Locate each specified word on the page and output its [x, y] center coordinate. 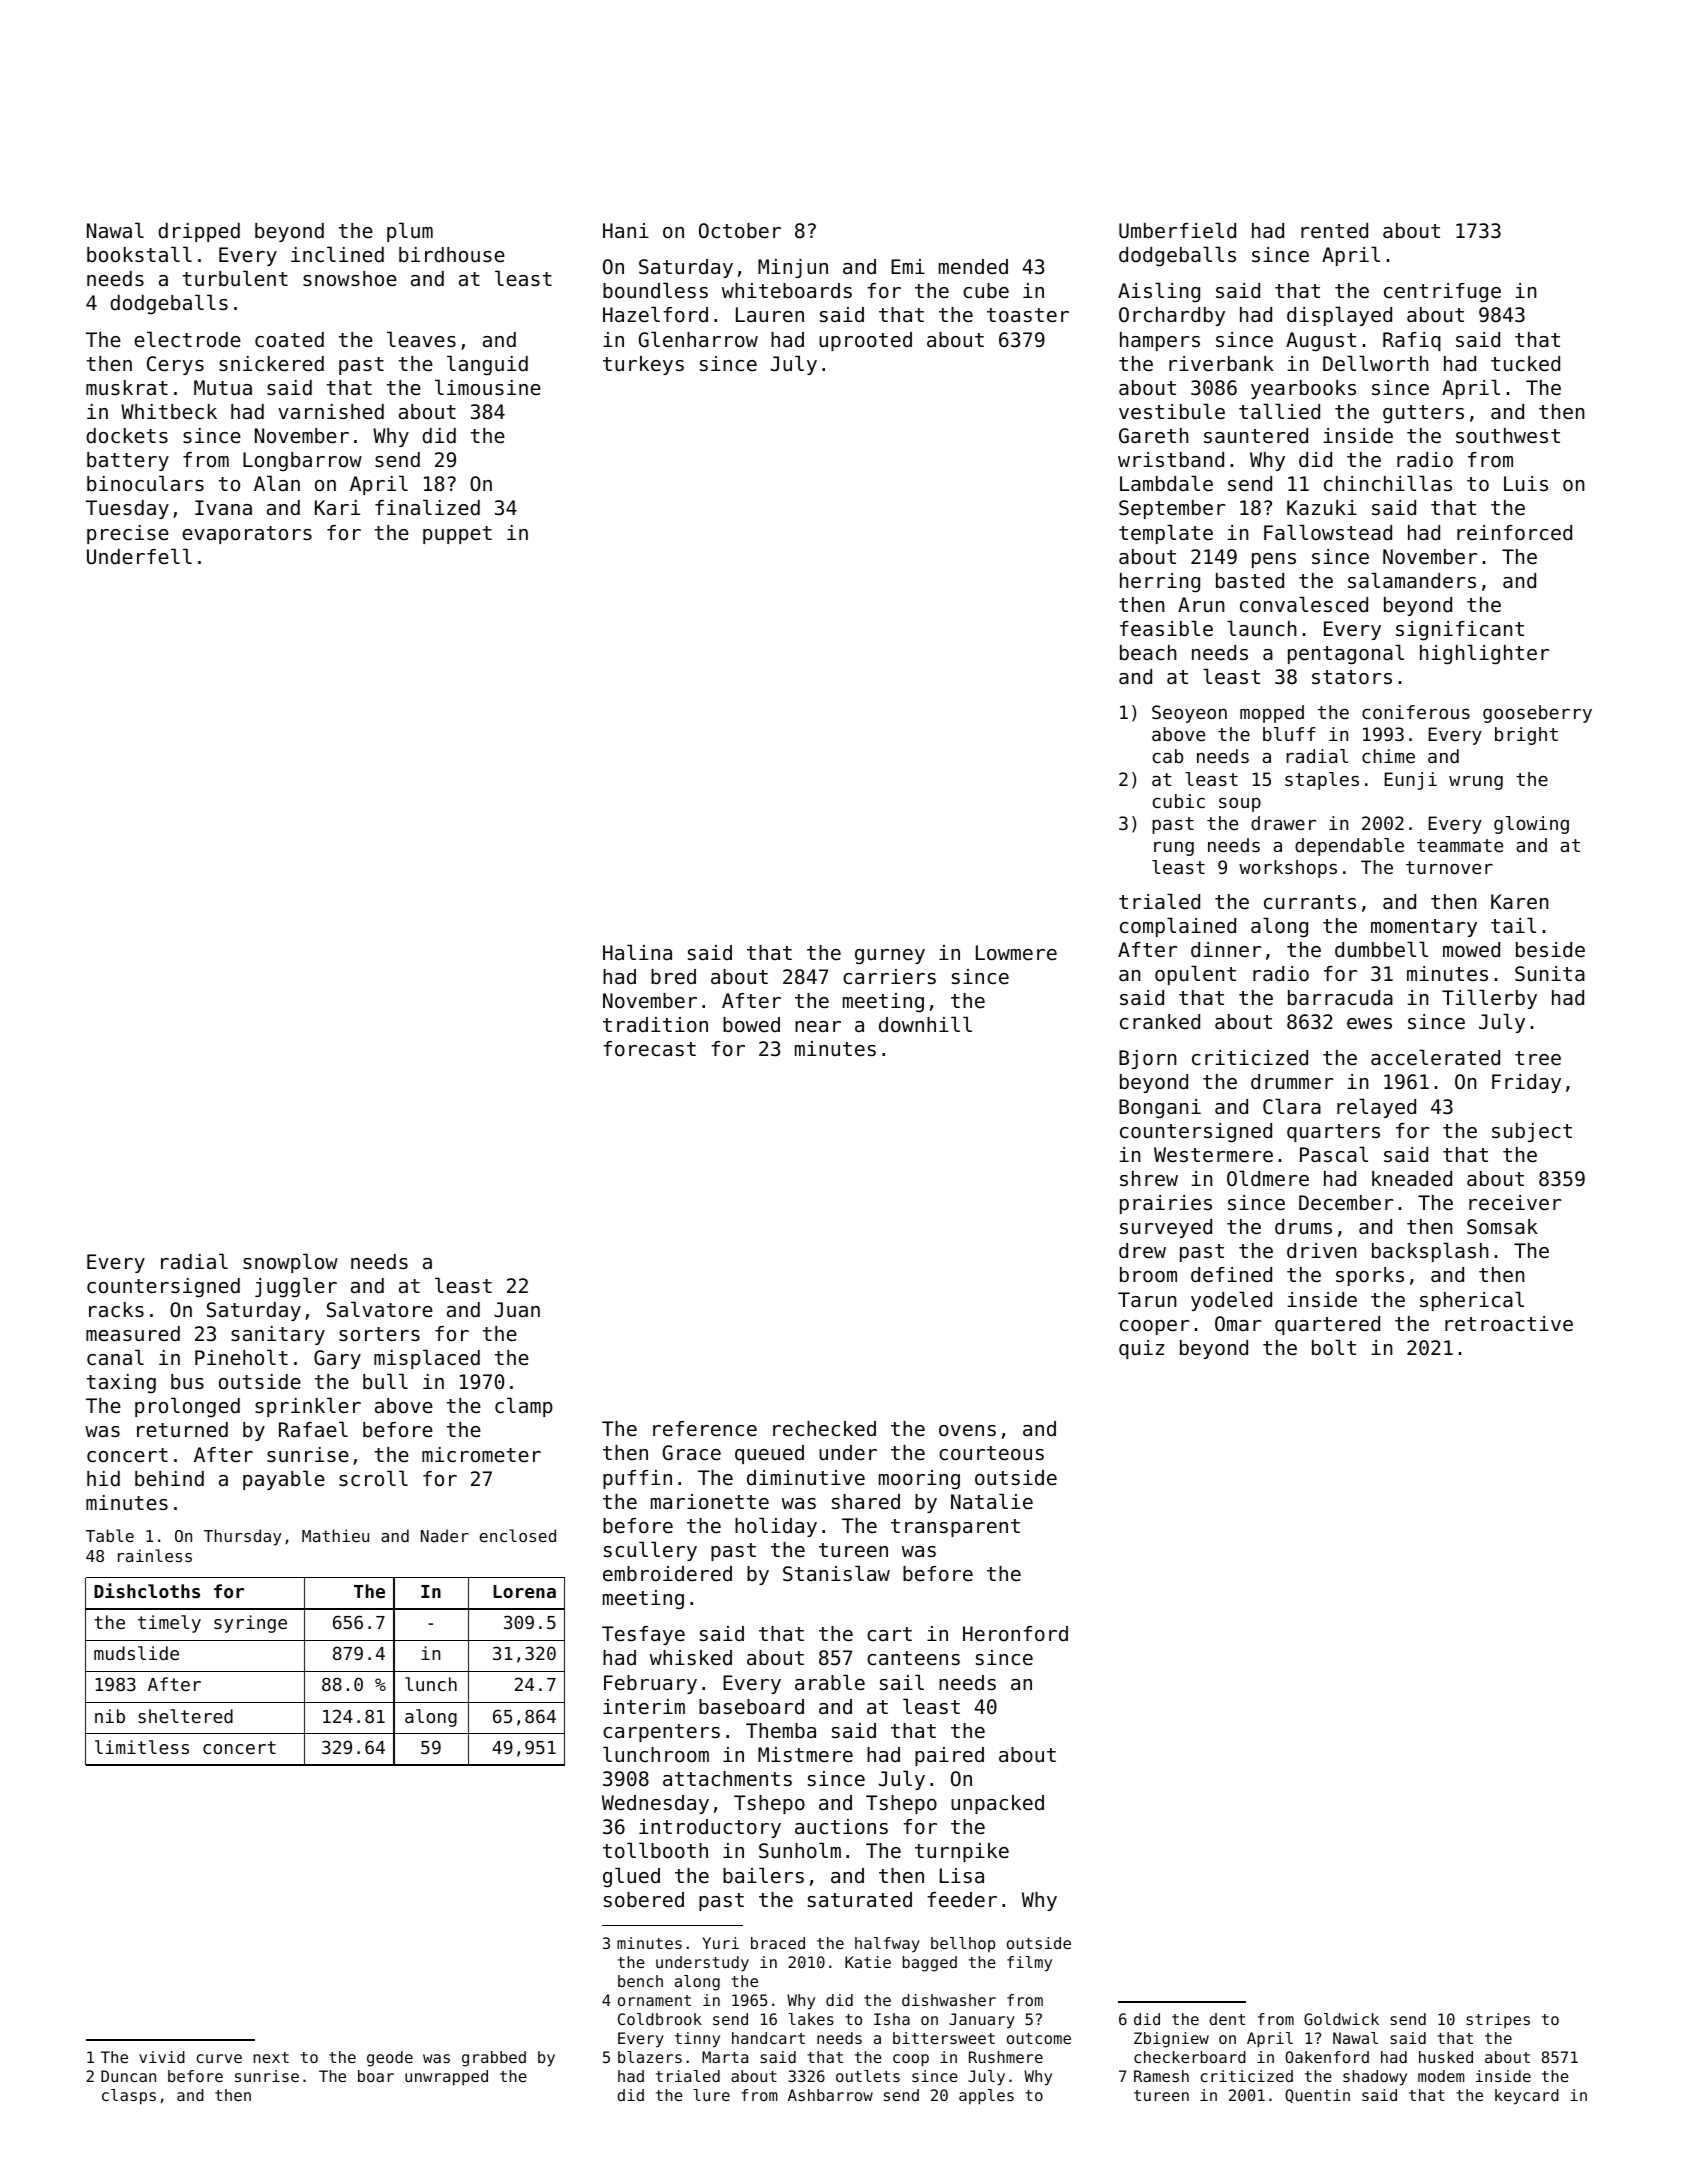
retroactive [1509, 1324]
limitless [142, 1747]
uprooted [865, 341]
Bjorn [1147, 1059]
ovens [967, 1431]
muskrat [127, 388]
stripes [1498, 2021]
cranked [1160, 1022]
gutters [1423, 414]
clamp [524, 1407]
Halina [637, 952]
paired [949, 1756]
